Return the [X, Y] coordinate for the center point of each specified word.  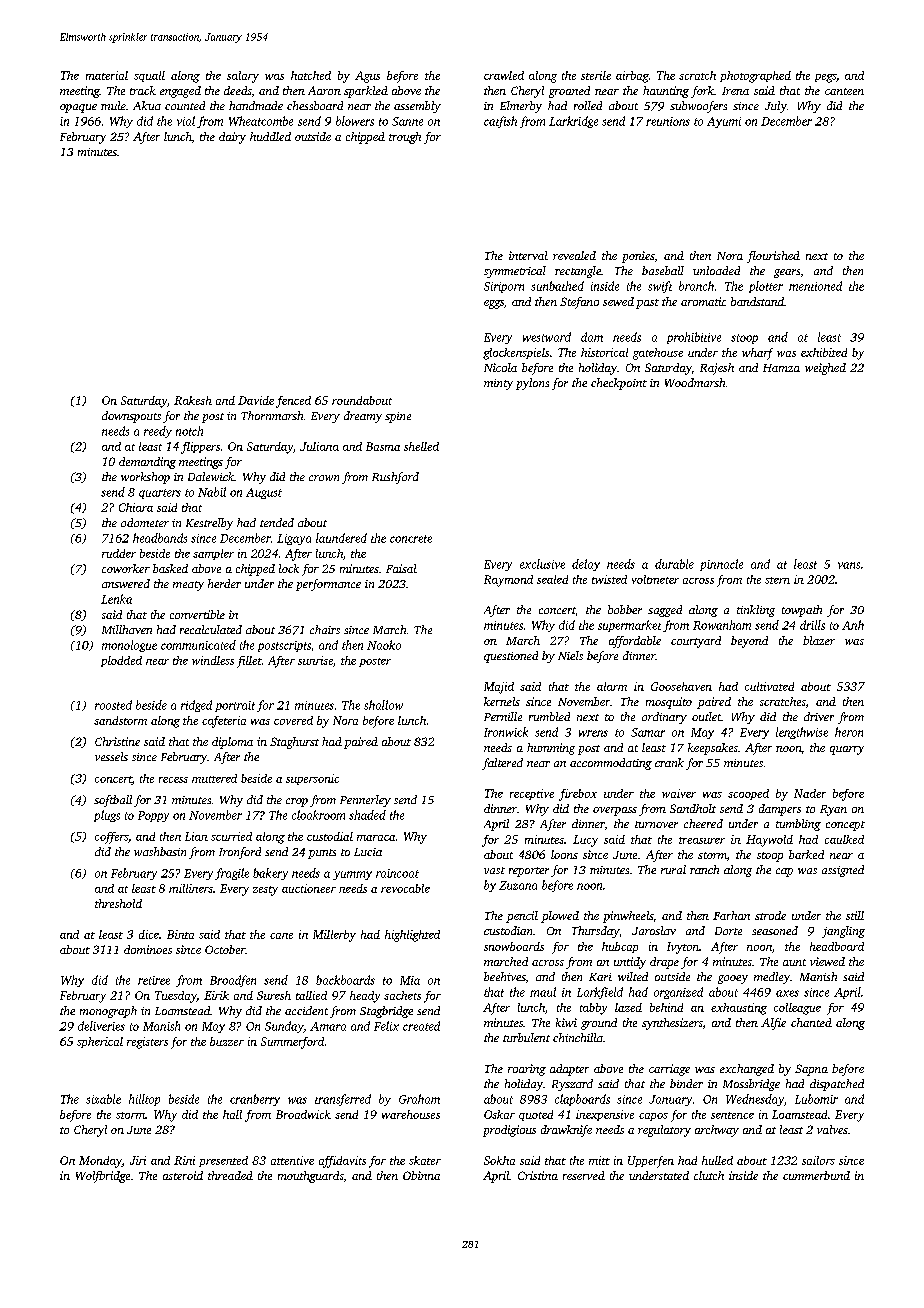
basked [170, 568]
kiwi [566, 1022]
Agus [367, 77]
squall [149, 76]
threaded [230, 1175]
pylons [532, 384]
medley [772, 978]
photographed [755, 77]
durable [674, 564]
